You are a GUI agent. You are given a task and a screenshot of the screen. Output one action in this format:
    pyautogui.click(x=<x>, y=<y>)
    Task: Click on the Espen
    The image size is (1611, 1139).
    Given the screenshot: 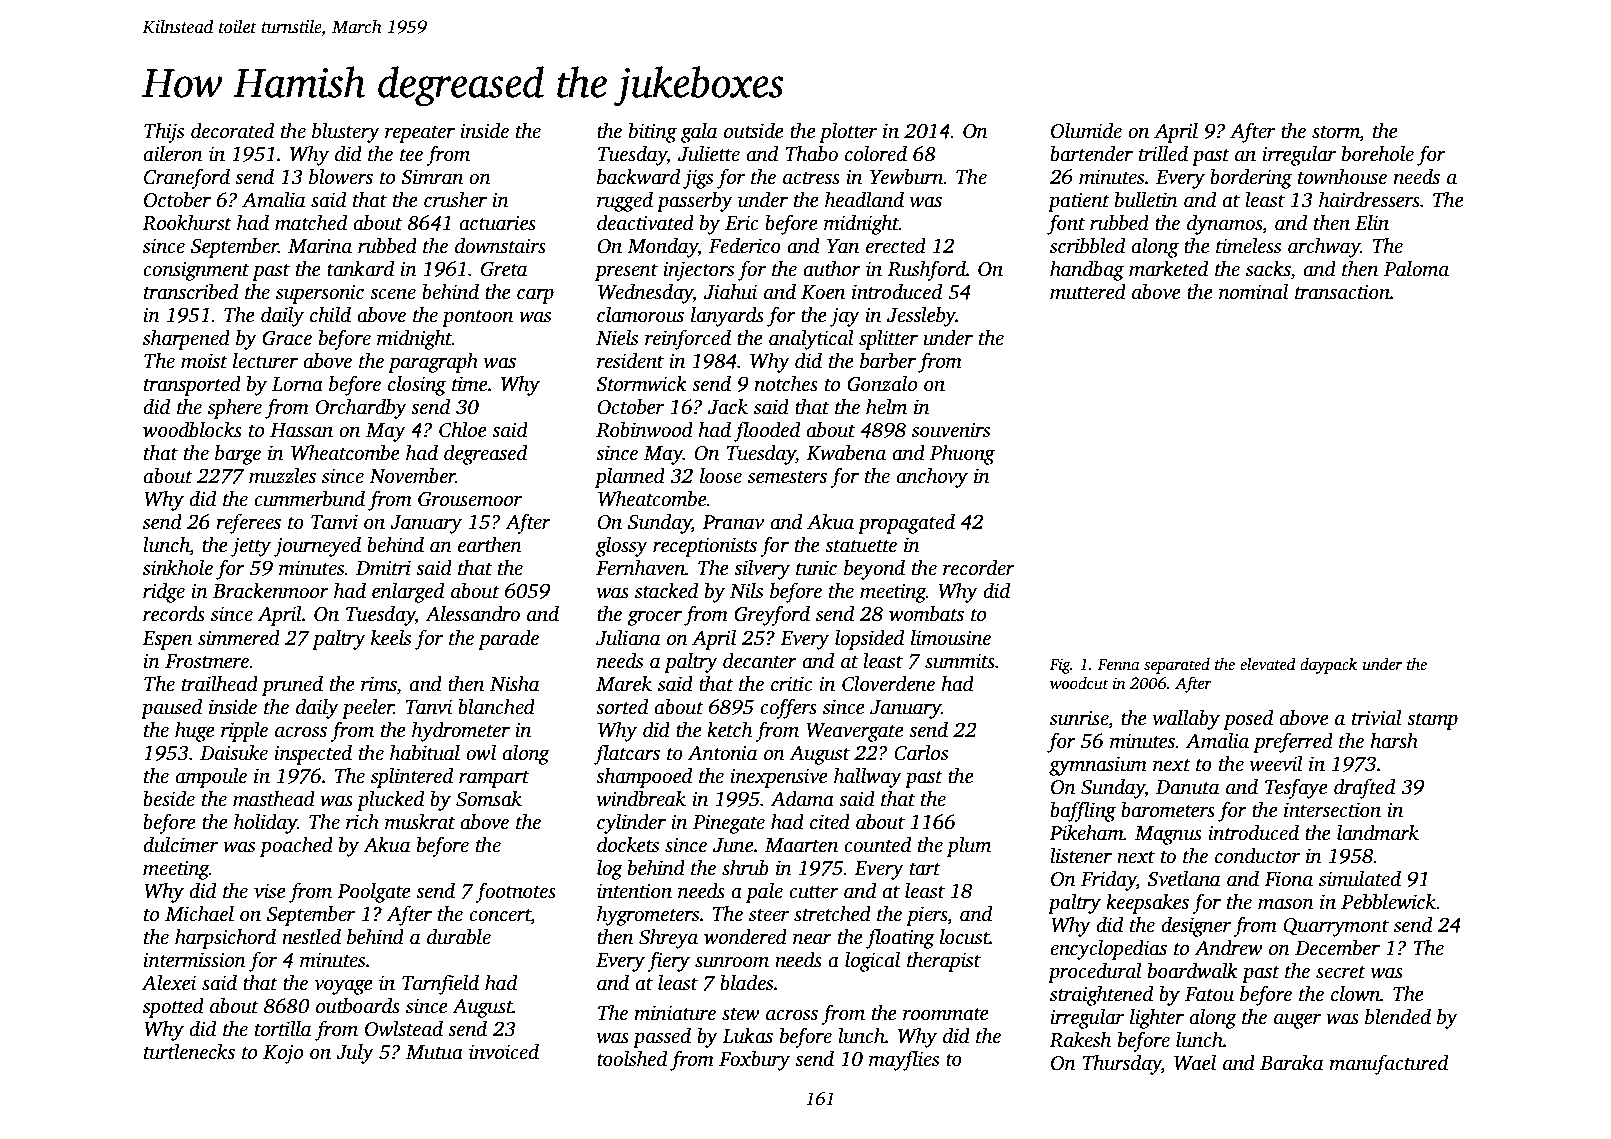 What is the action you would take?
    pyautogui.click(x=167, y=640)
